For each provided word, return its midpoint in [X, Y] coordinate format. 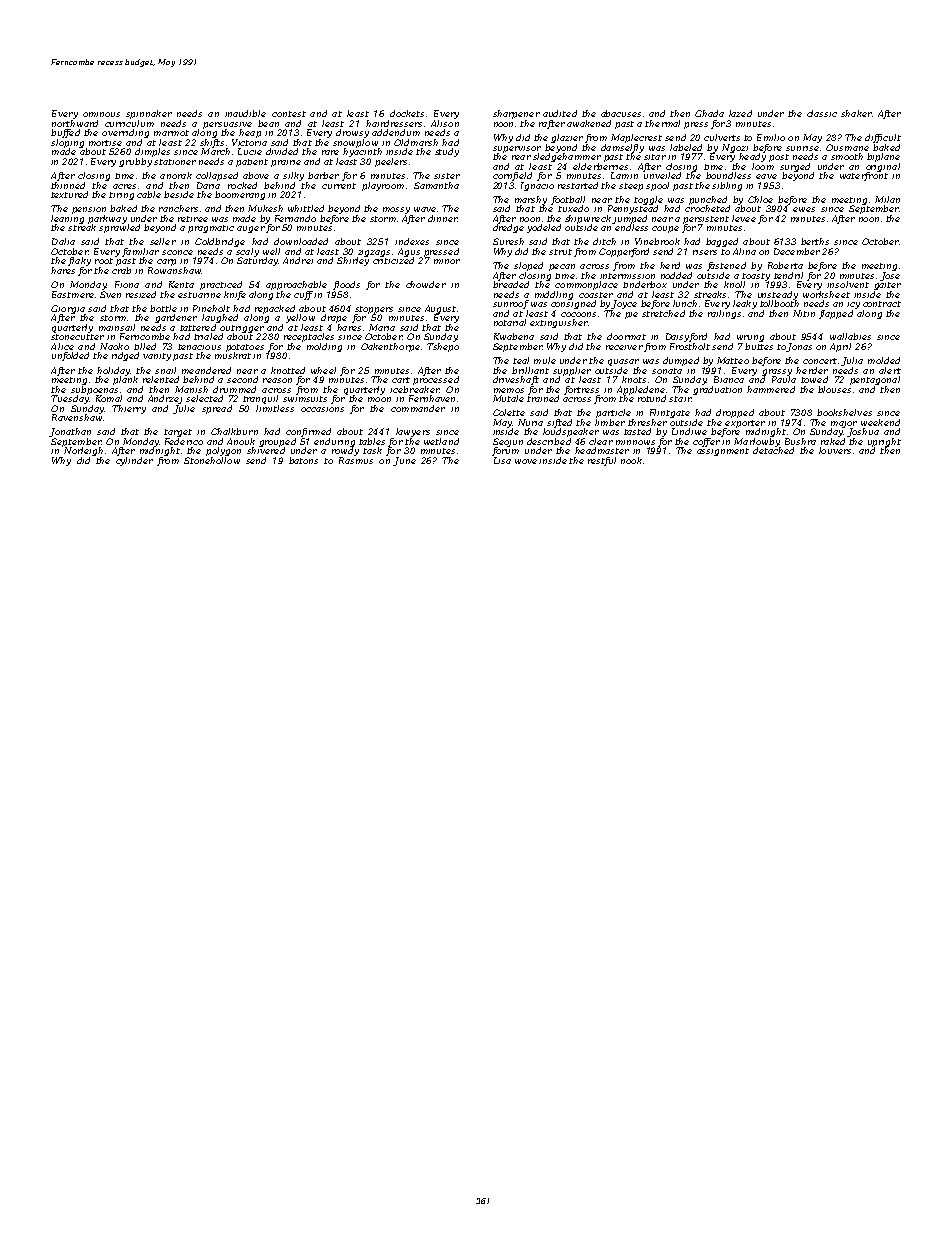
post [779, 158]
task [372, 450]
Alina [744, 251]
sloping [67, 143]
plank [125, 380]
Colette [509, 412]
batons [303, 460]
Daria [208, 185]
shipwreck [588, 219]
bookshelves [844, 412]
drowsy [352, 133]
